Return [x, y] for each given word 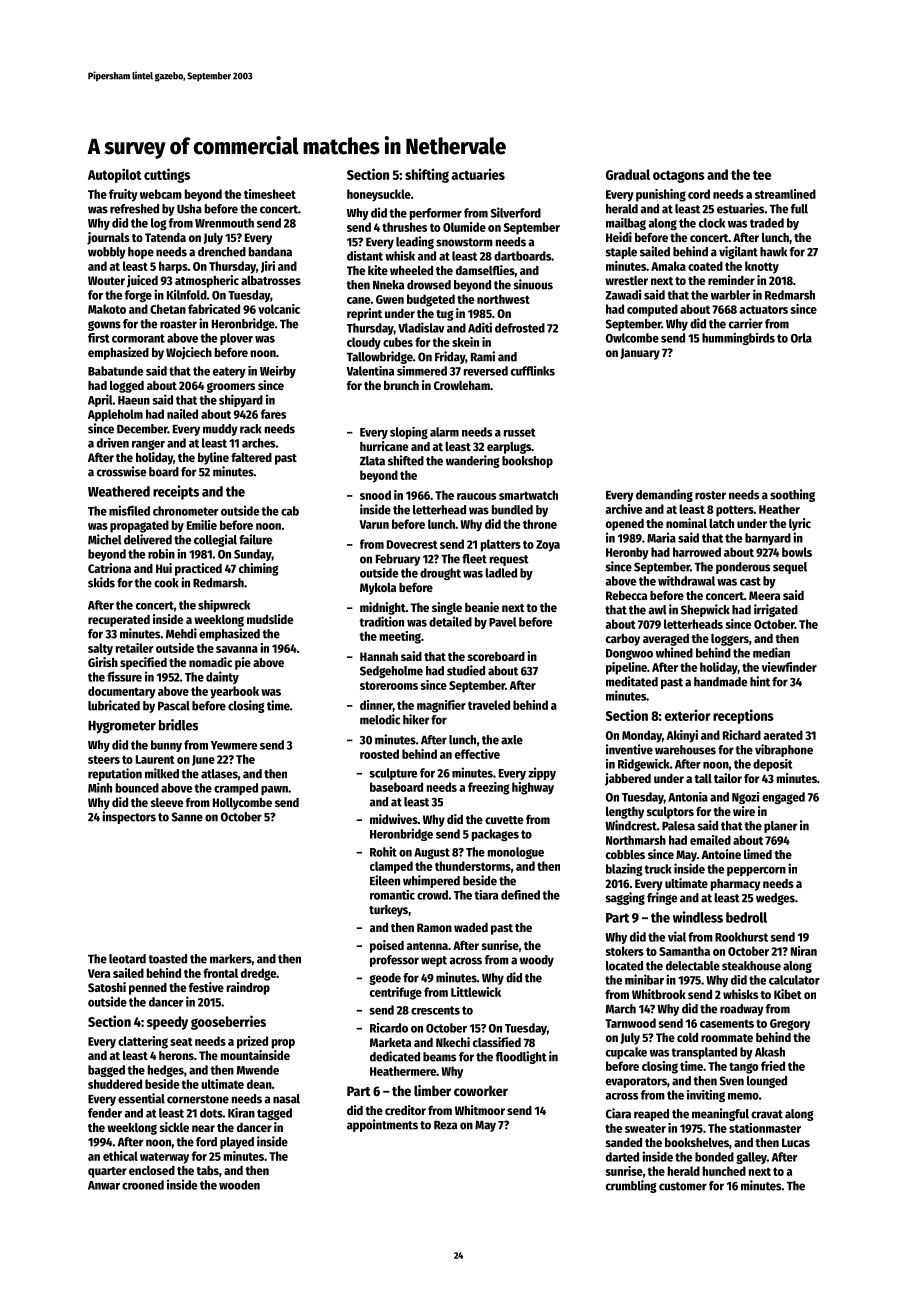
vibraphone [784, 750]
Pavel [502, 622]
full [799, 209]
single [447, 608]
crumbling [631, 1186]
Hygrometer [122, 727]
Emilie [202, 525]
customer [683, 1186]
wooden [239, 1185]
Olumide [464, 227]
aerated [783, 735]
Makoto [107, 309]
